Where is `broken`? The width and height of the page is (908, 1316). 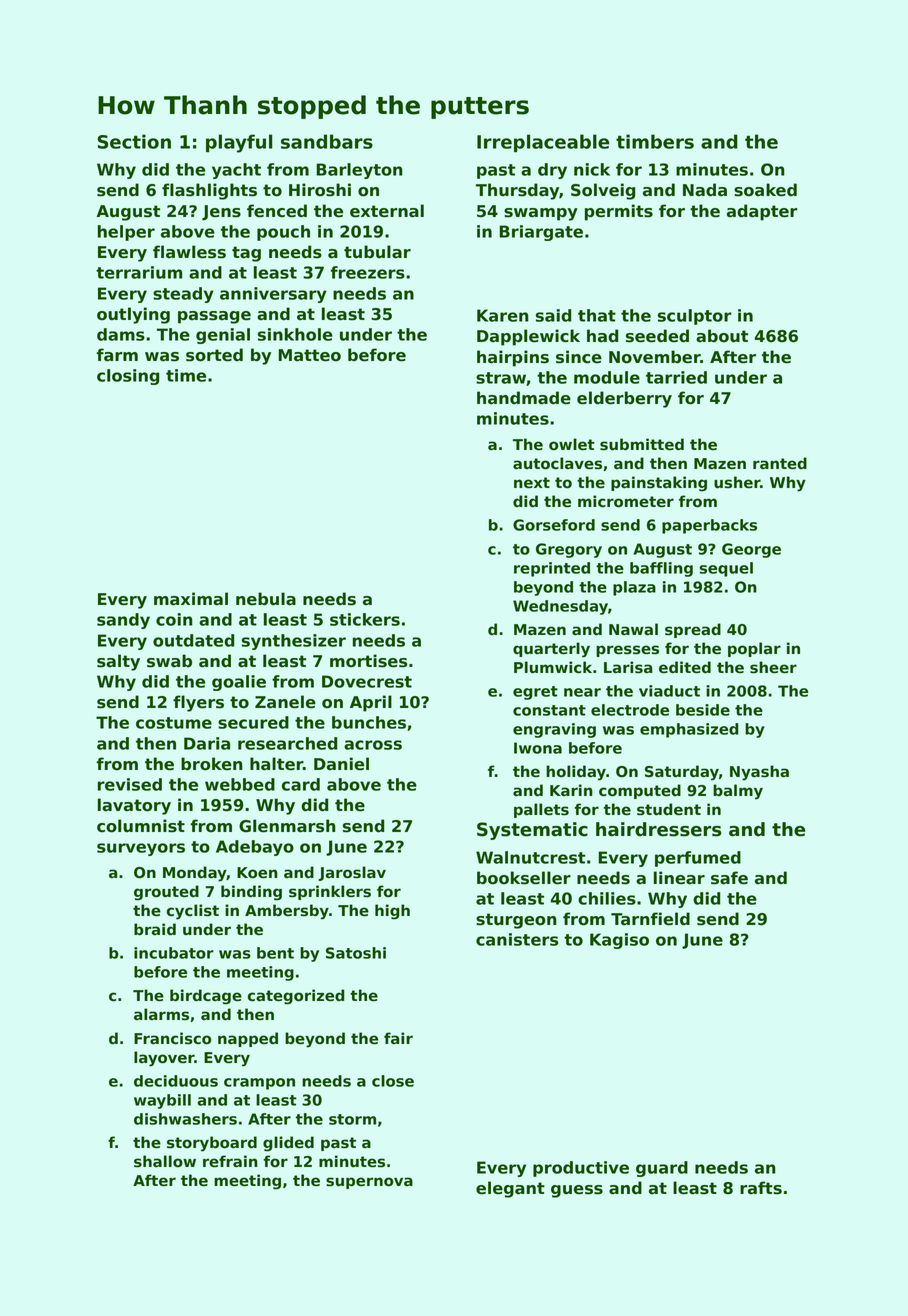 broken is located at coordinates (212, 764).
